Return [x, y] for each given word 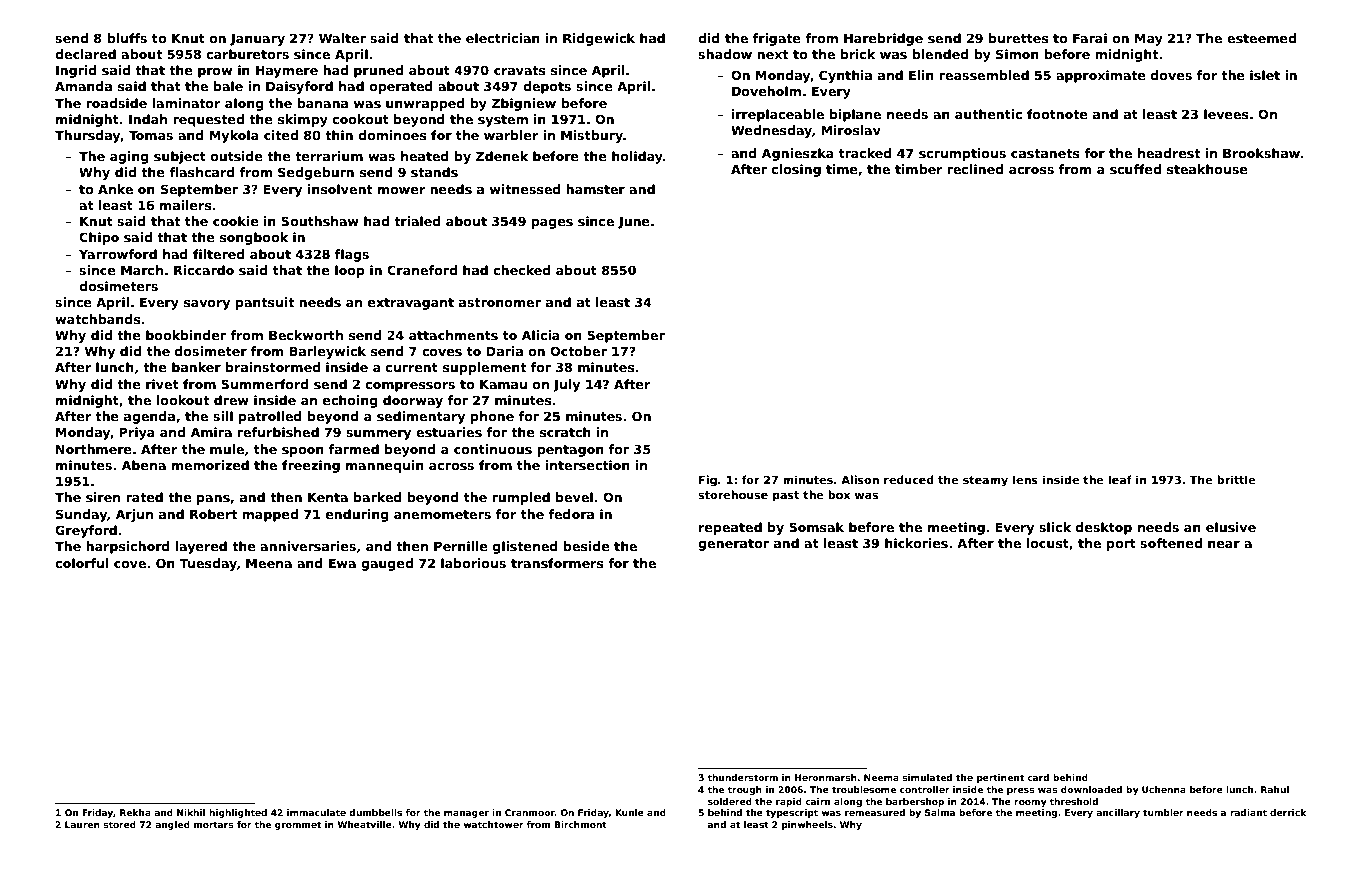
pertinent [1000, 778]
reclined [975, 169]
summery [378, 435]
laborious [473, 563]
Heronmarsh [826, 777]
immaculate [316, 812]
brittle [1236, 479]
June [634, 222]
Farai [1090, 38]
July [566, 385]
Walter [342, 38]
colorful [82, 563]
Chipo [99, 238]
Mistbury [592, 136]
